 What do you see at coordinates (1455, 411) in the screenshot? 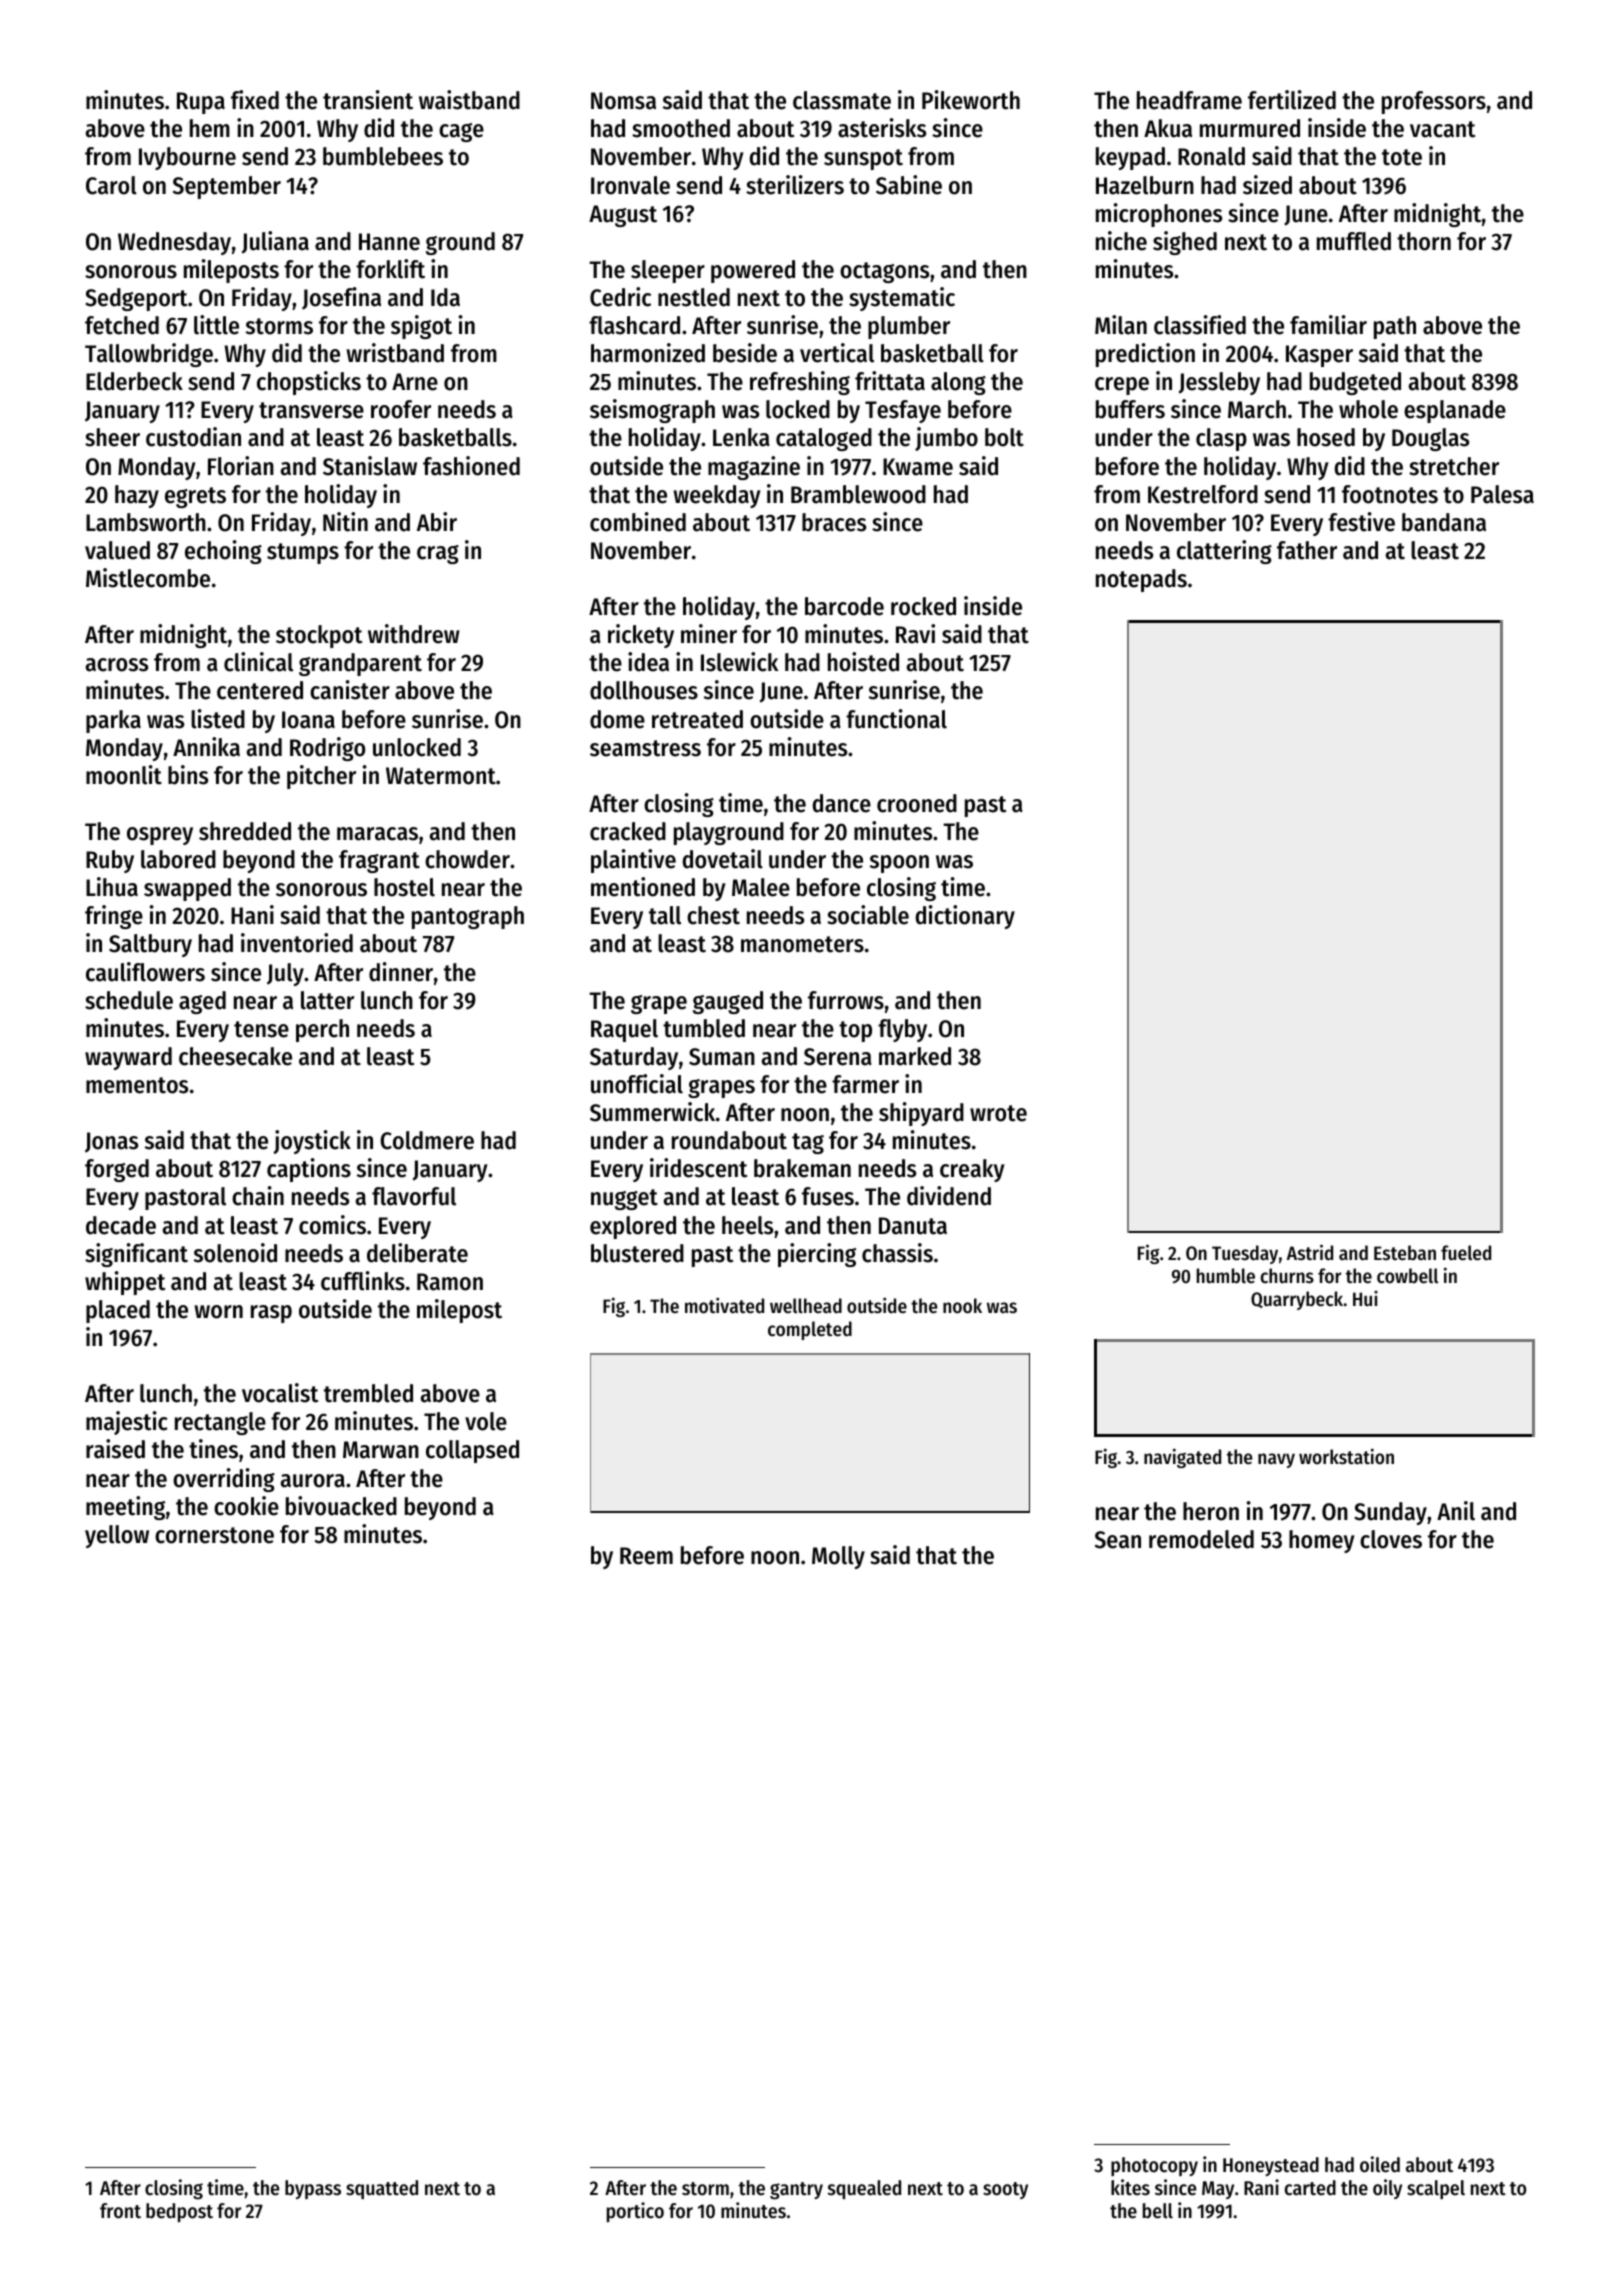
I see `esplanade` at bounding box center [1455, 411].
